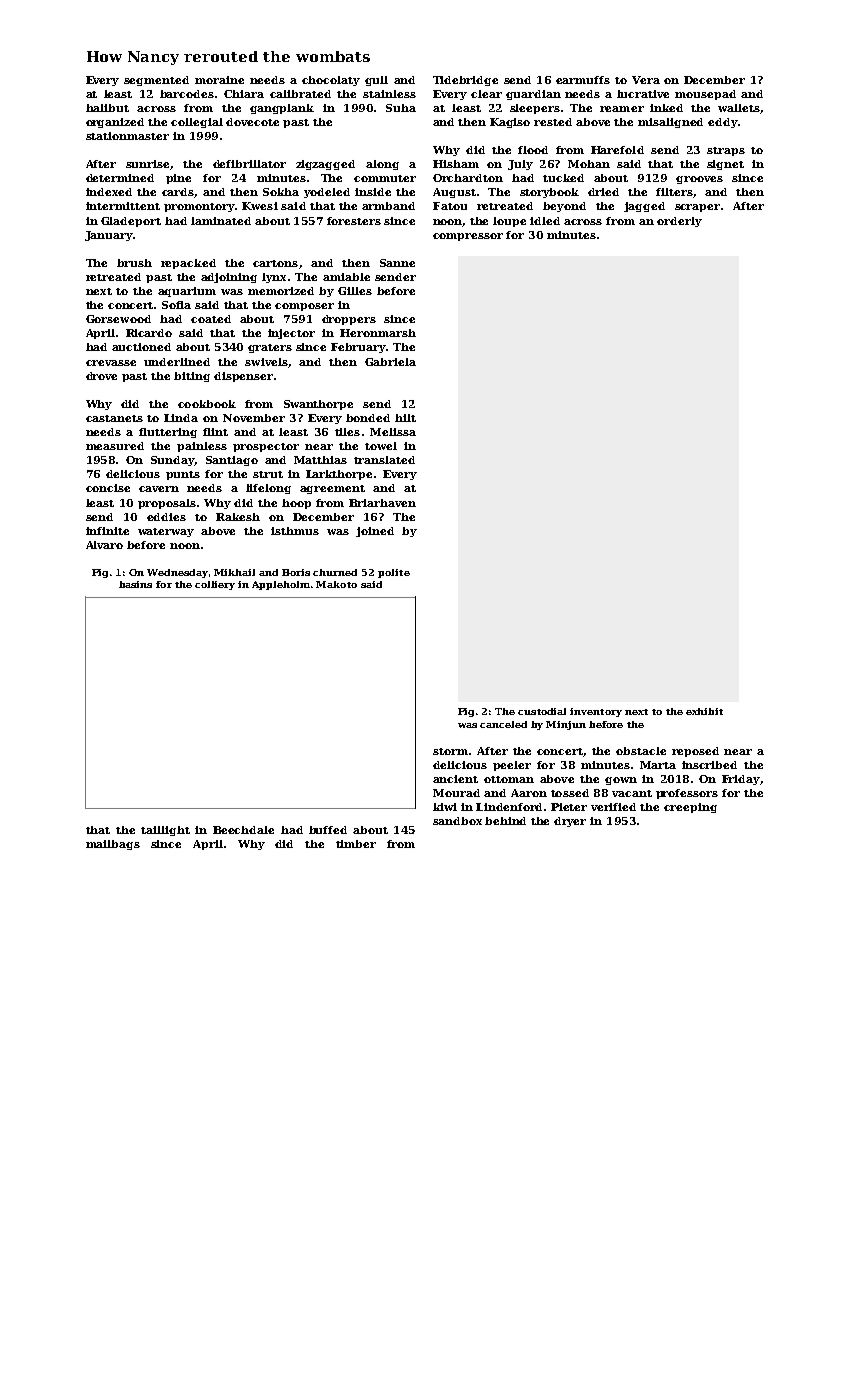 The width and height of the image is (849, 1400). Describe the element at coordinates (704, 711) in the image. I see `exhibit` at that location.
